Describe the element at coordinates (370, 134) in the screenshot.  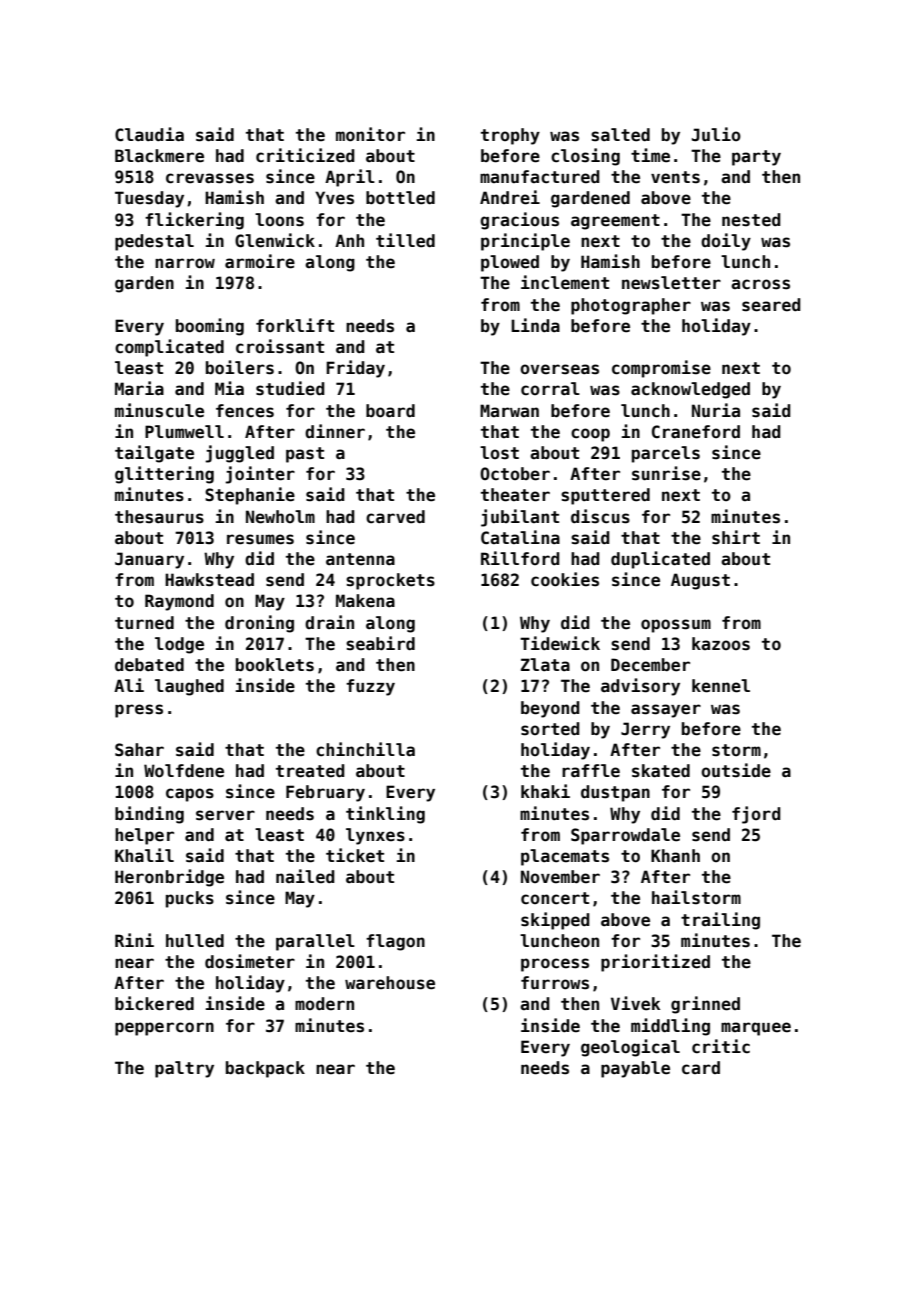
I see `monitor` at that location.
